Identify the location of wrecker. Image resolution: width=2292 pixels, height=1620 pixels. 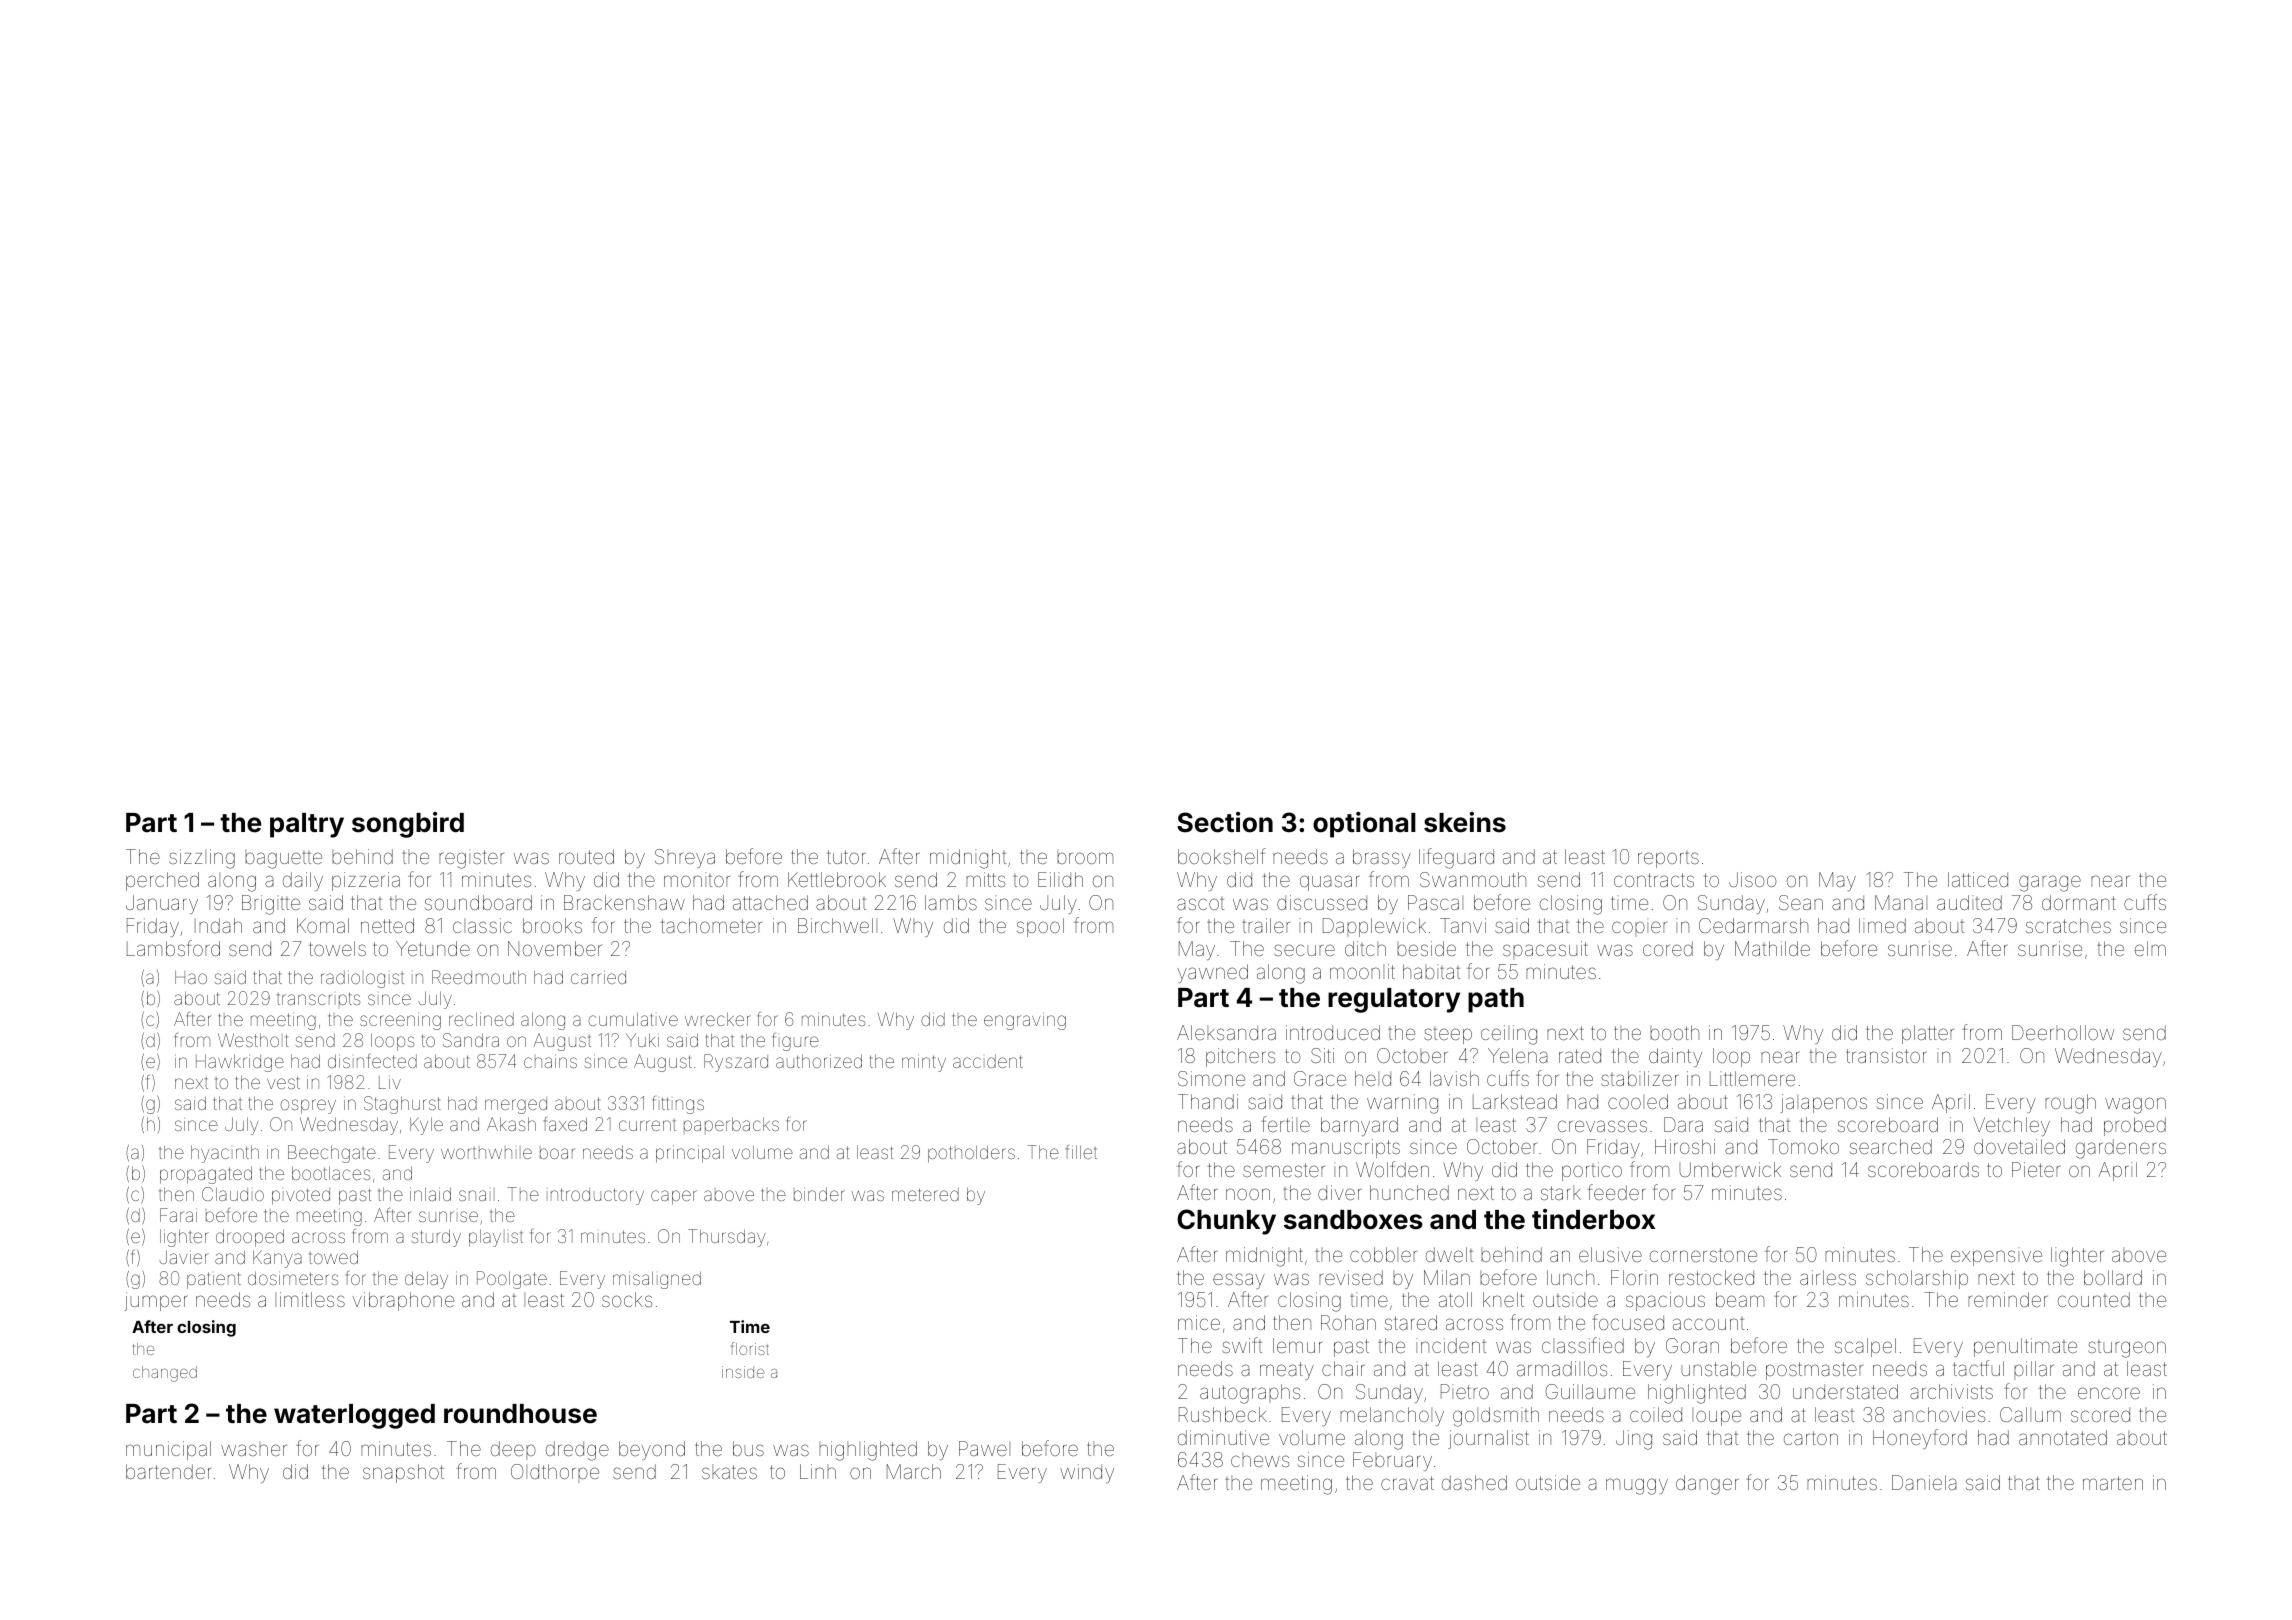
(718, 1019).
